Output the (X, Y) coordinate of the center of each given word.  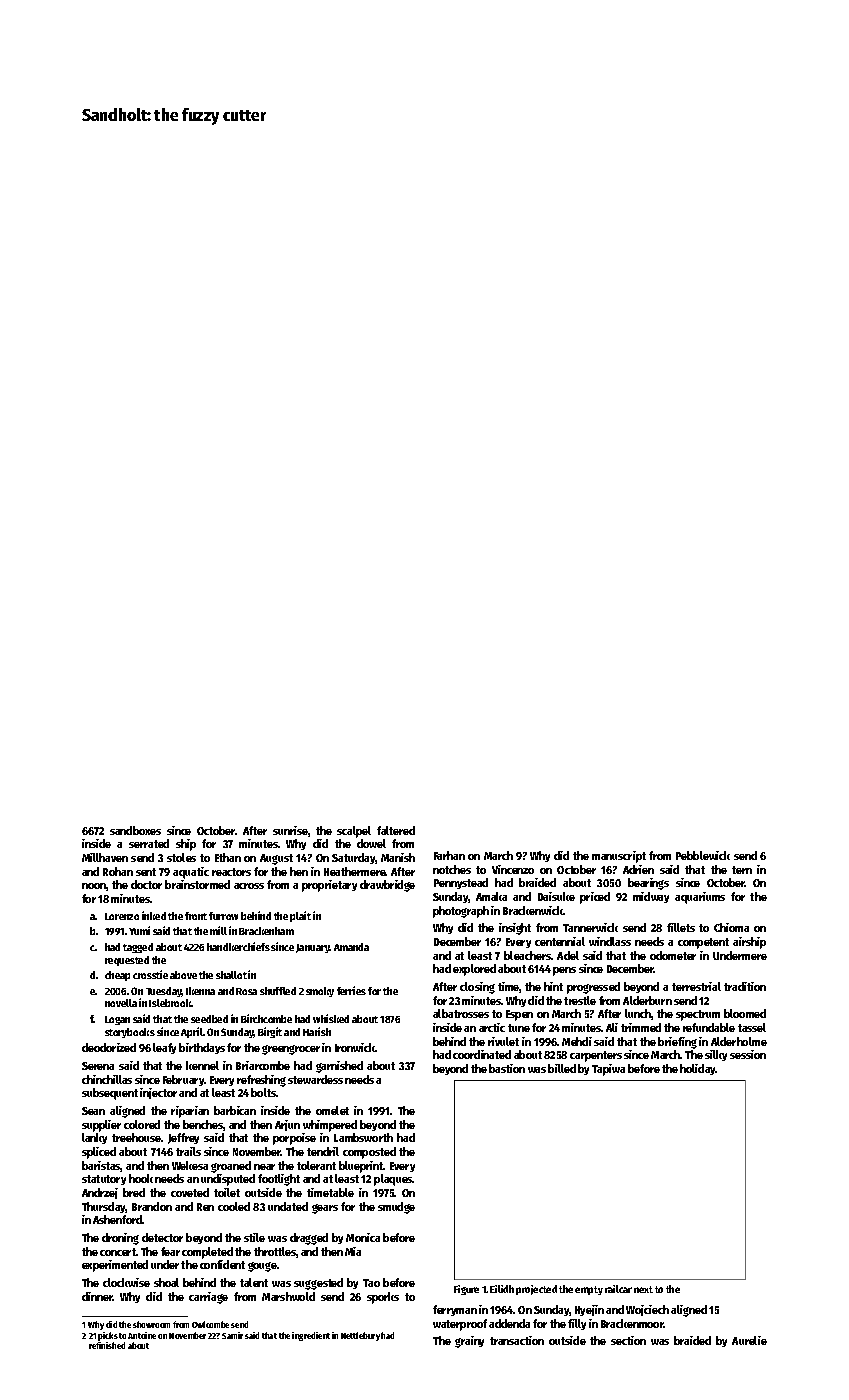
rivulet (503, 1041)
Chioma (731, 927)
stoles (181, 857)
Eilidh (502, 1289)
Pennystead (461, 883)
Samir (232, 1335)
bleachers (528, 955)
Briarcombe (263, 1065)
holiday (698, 1069)
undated (288, 1206)
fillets (681, 927)
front (196, 916)
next (643, 1289)
